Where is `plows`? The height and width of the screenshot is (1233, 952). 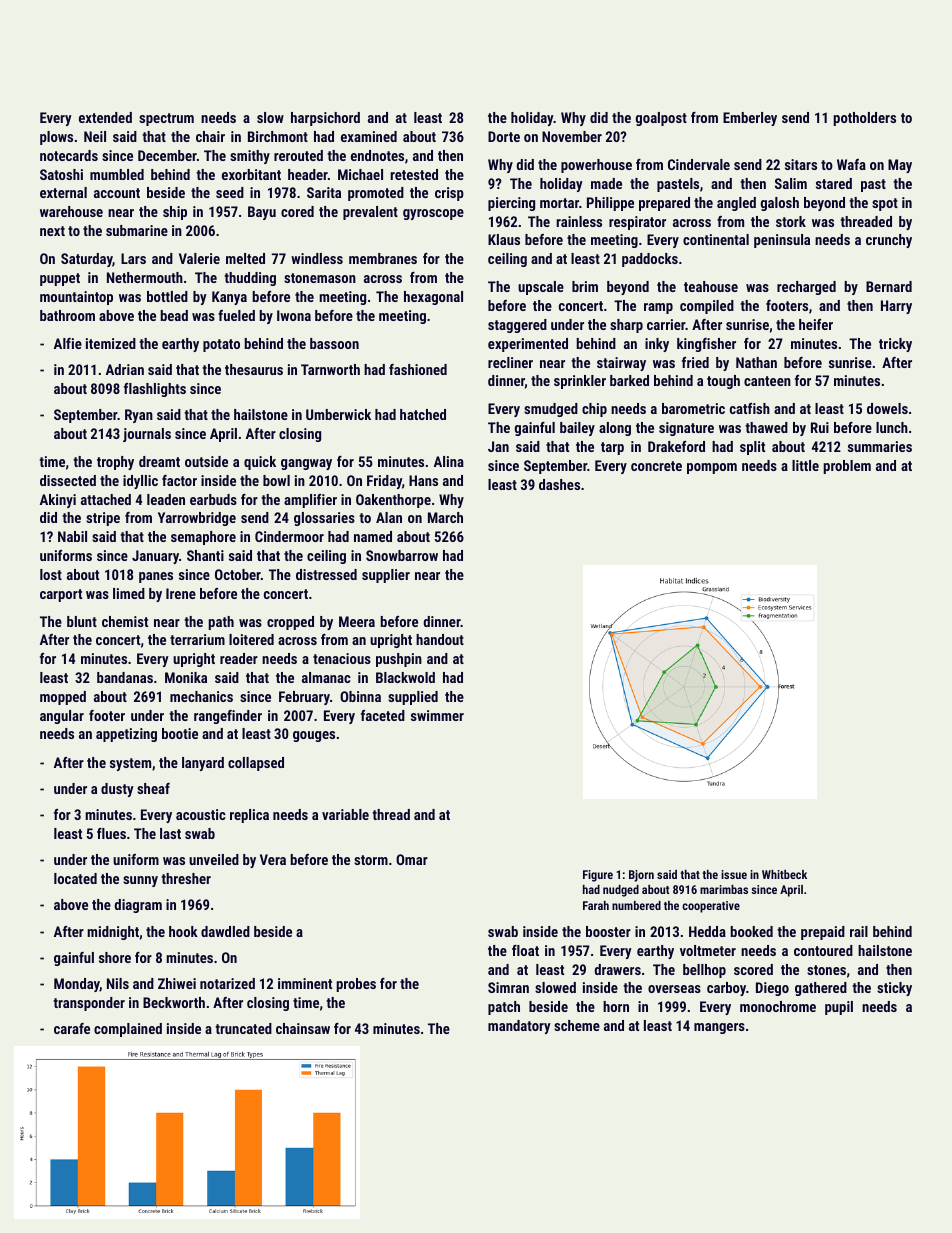
plows is located at coordinates (56, 138).
